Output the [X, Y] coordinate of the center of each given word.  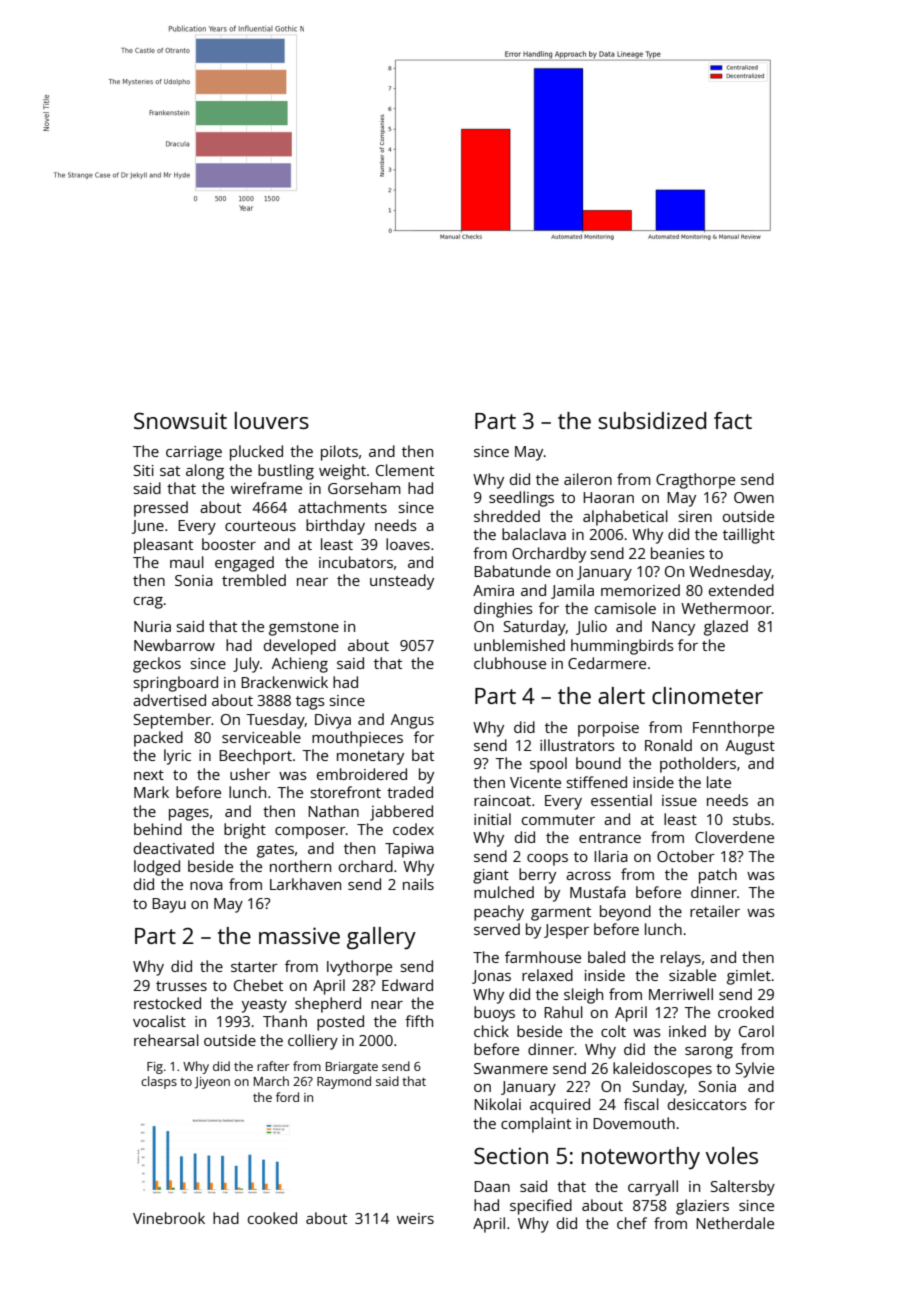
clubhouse [510, 663]
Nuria [152, 626]
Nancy [673, 628]
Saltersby [743, 1188]
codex [413, 829]
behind [158, 829]
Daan [492, 1186]
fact [733, 420]
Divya [333, 721]
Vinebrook [169, 1218]
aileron [588, 479]
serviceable [261, 737]
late [719, 782]
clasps [159, 1082]
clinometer [707, 695]
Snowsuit [180, 420]
